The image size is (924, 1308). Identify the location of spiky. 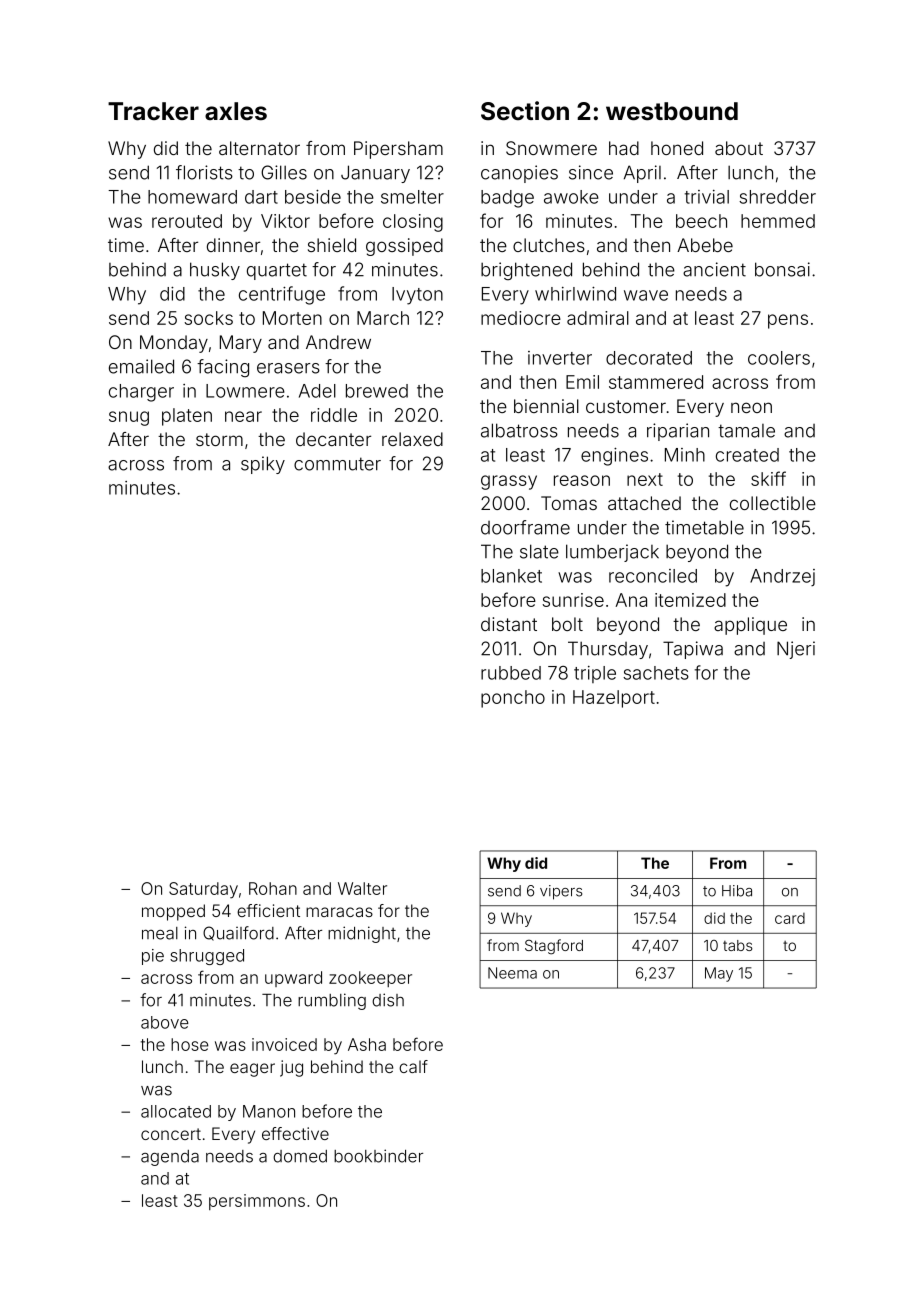
(263, 465).
